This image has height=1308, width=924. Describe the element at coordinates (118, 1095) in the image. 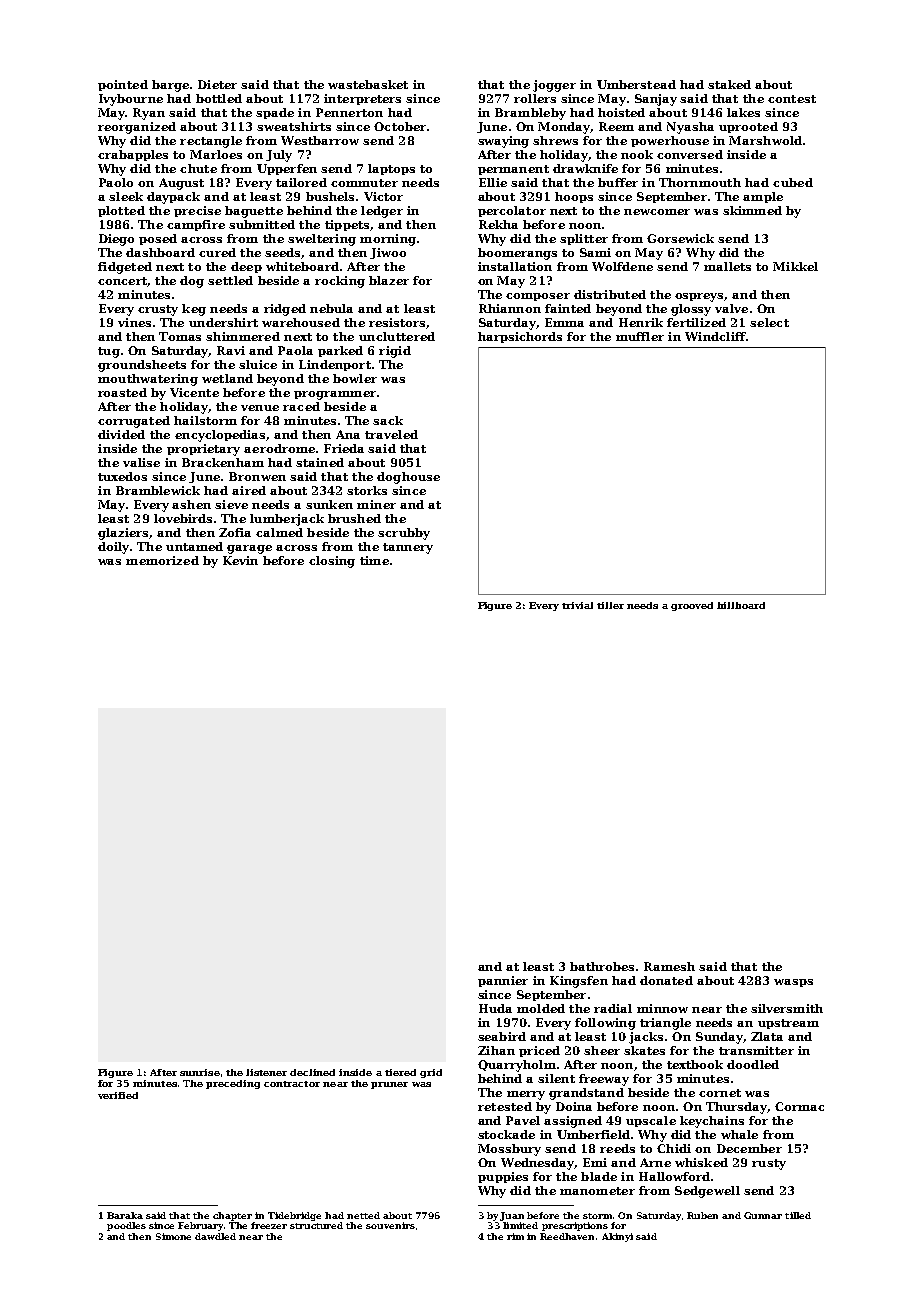

I see `verified` at that location.
